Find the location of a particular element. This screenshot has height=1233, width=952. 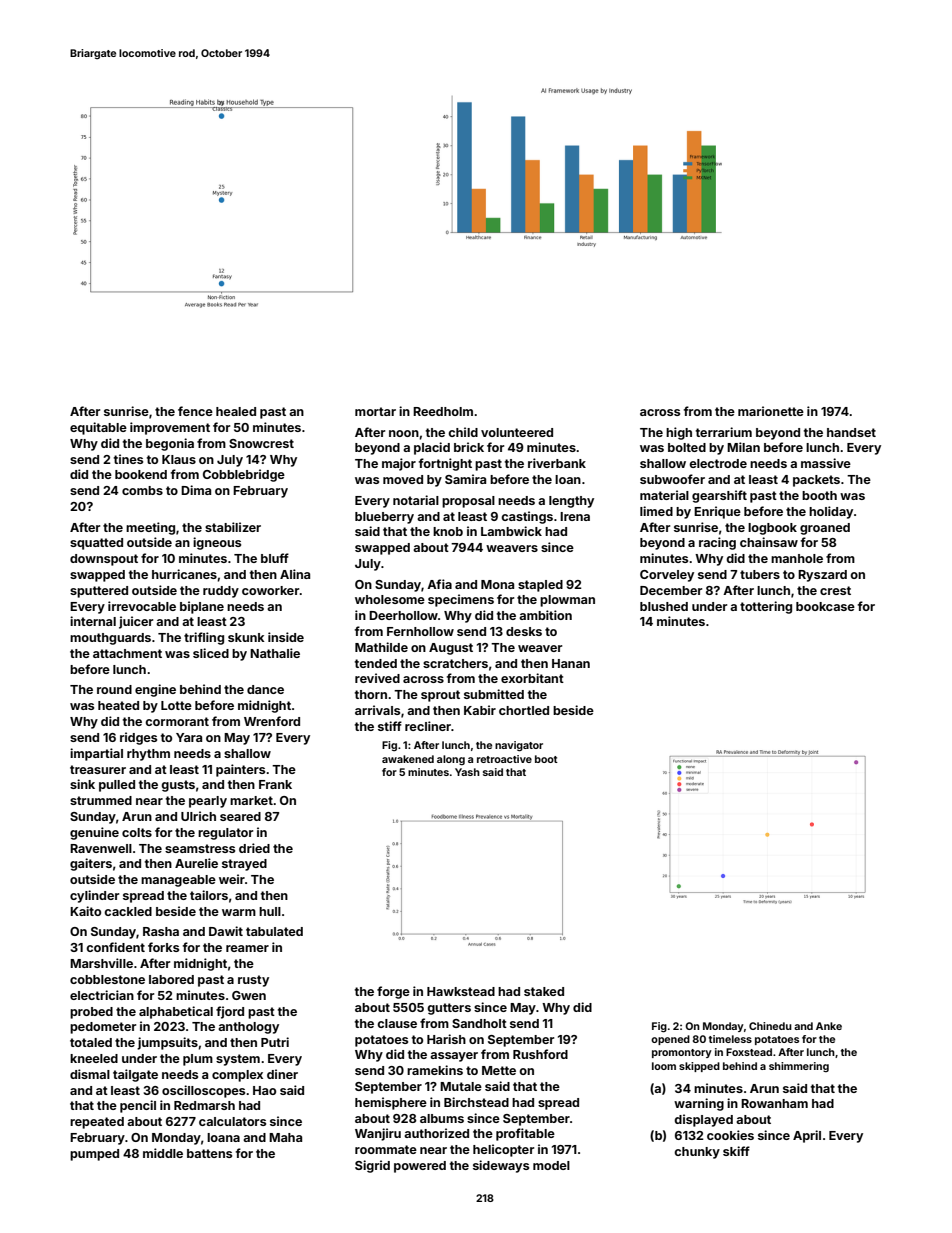

marionette is located at coordinates (771, 411).
